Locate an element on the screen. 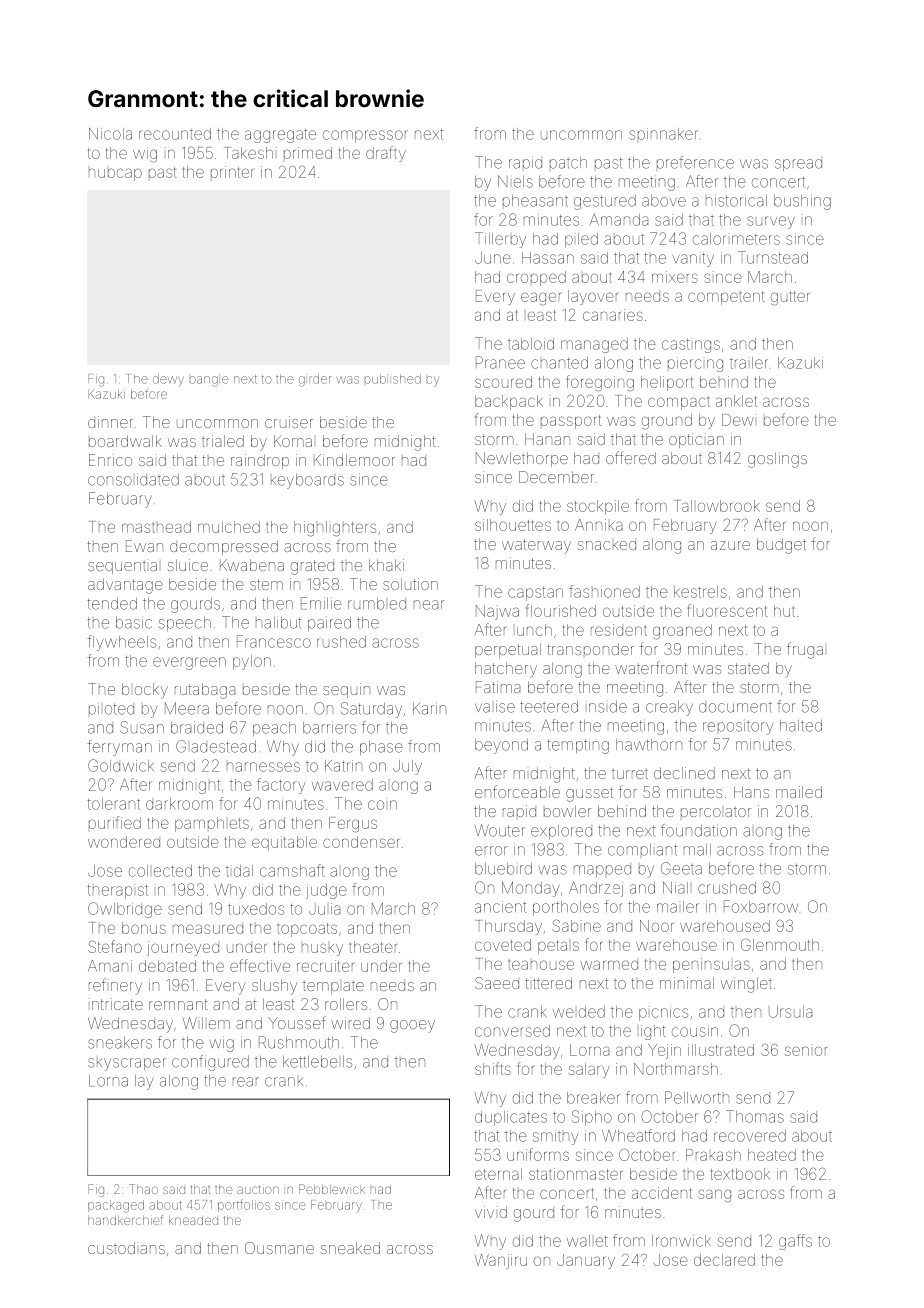 This screenshot has height=1308, width=924. January is located at coordinates (586, 1261).
